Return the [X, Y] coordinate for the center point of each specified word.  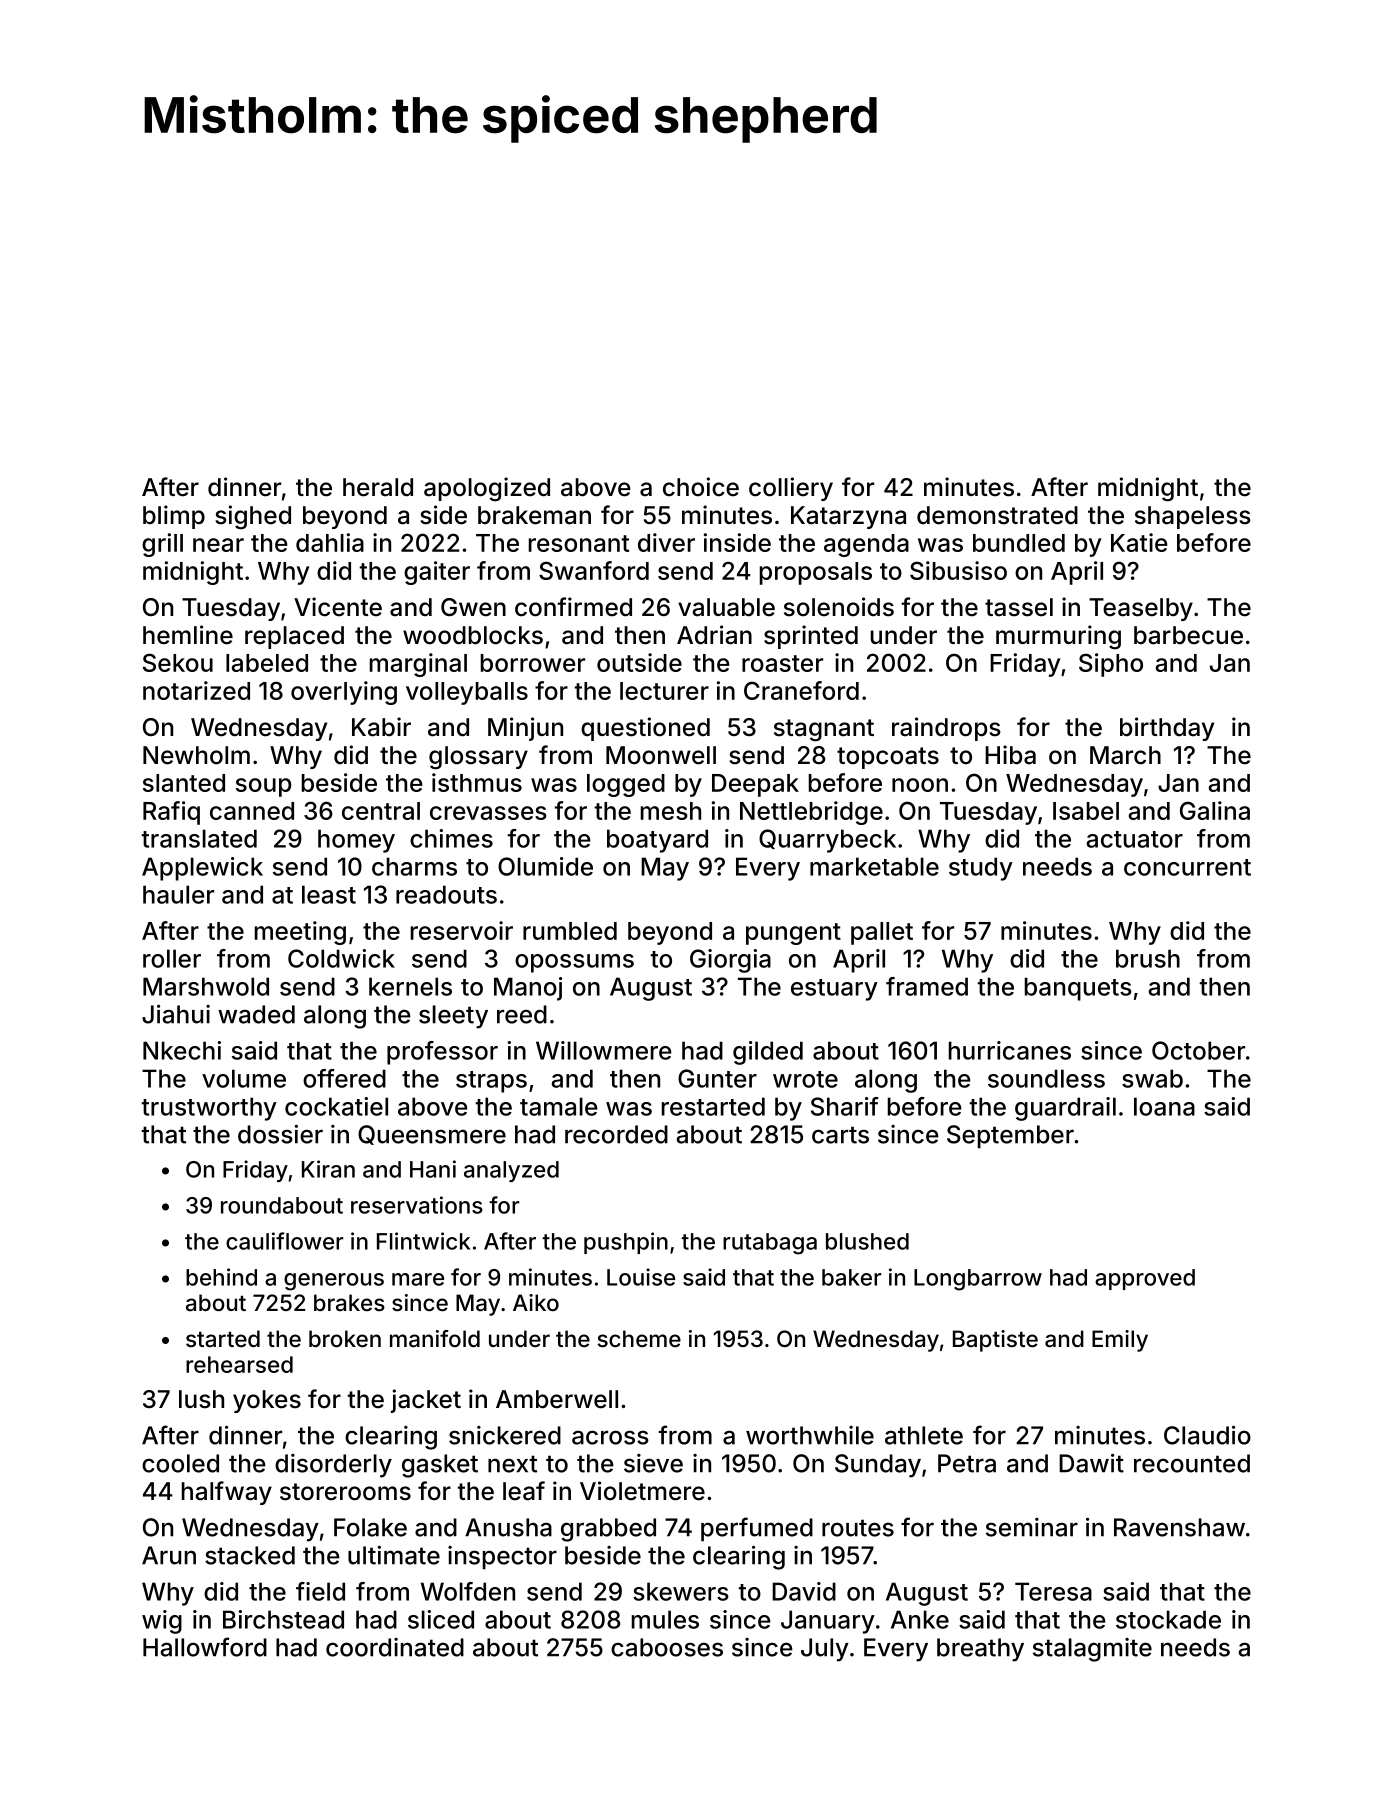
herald [378, 487]
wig [162, 1622]
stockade [1168, 1619]
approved [1145, 1279]
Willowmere [604, 1050]
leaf [524, 1491]
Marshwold [206, 986]
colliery [791, 489]
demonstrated [997, 515]
